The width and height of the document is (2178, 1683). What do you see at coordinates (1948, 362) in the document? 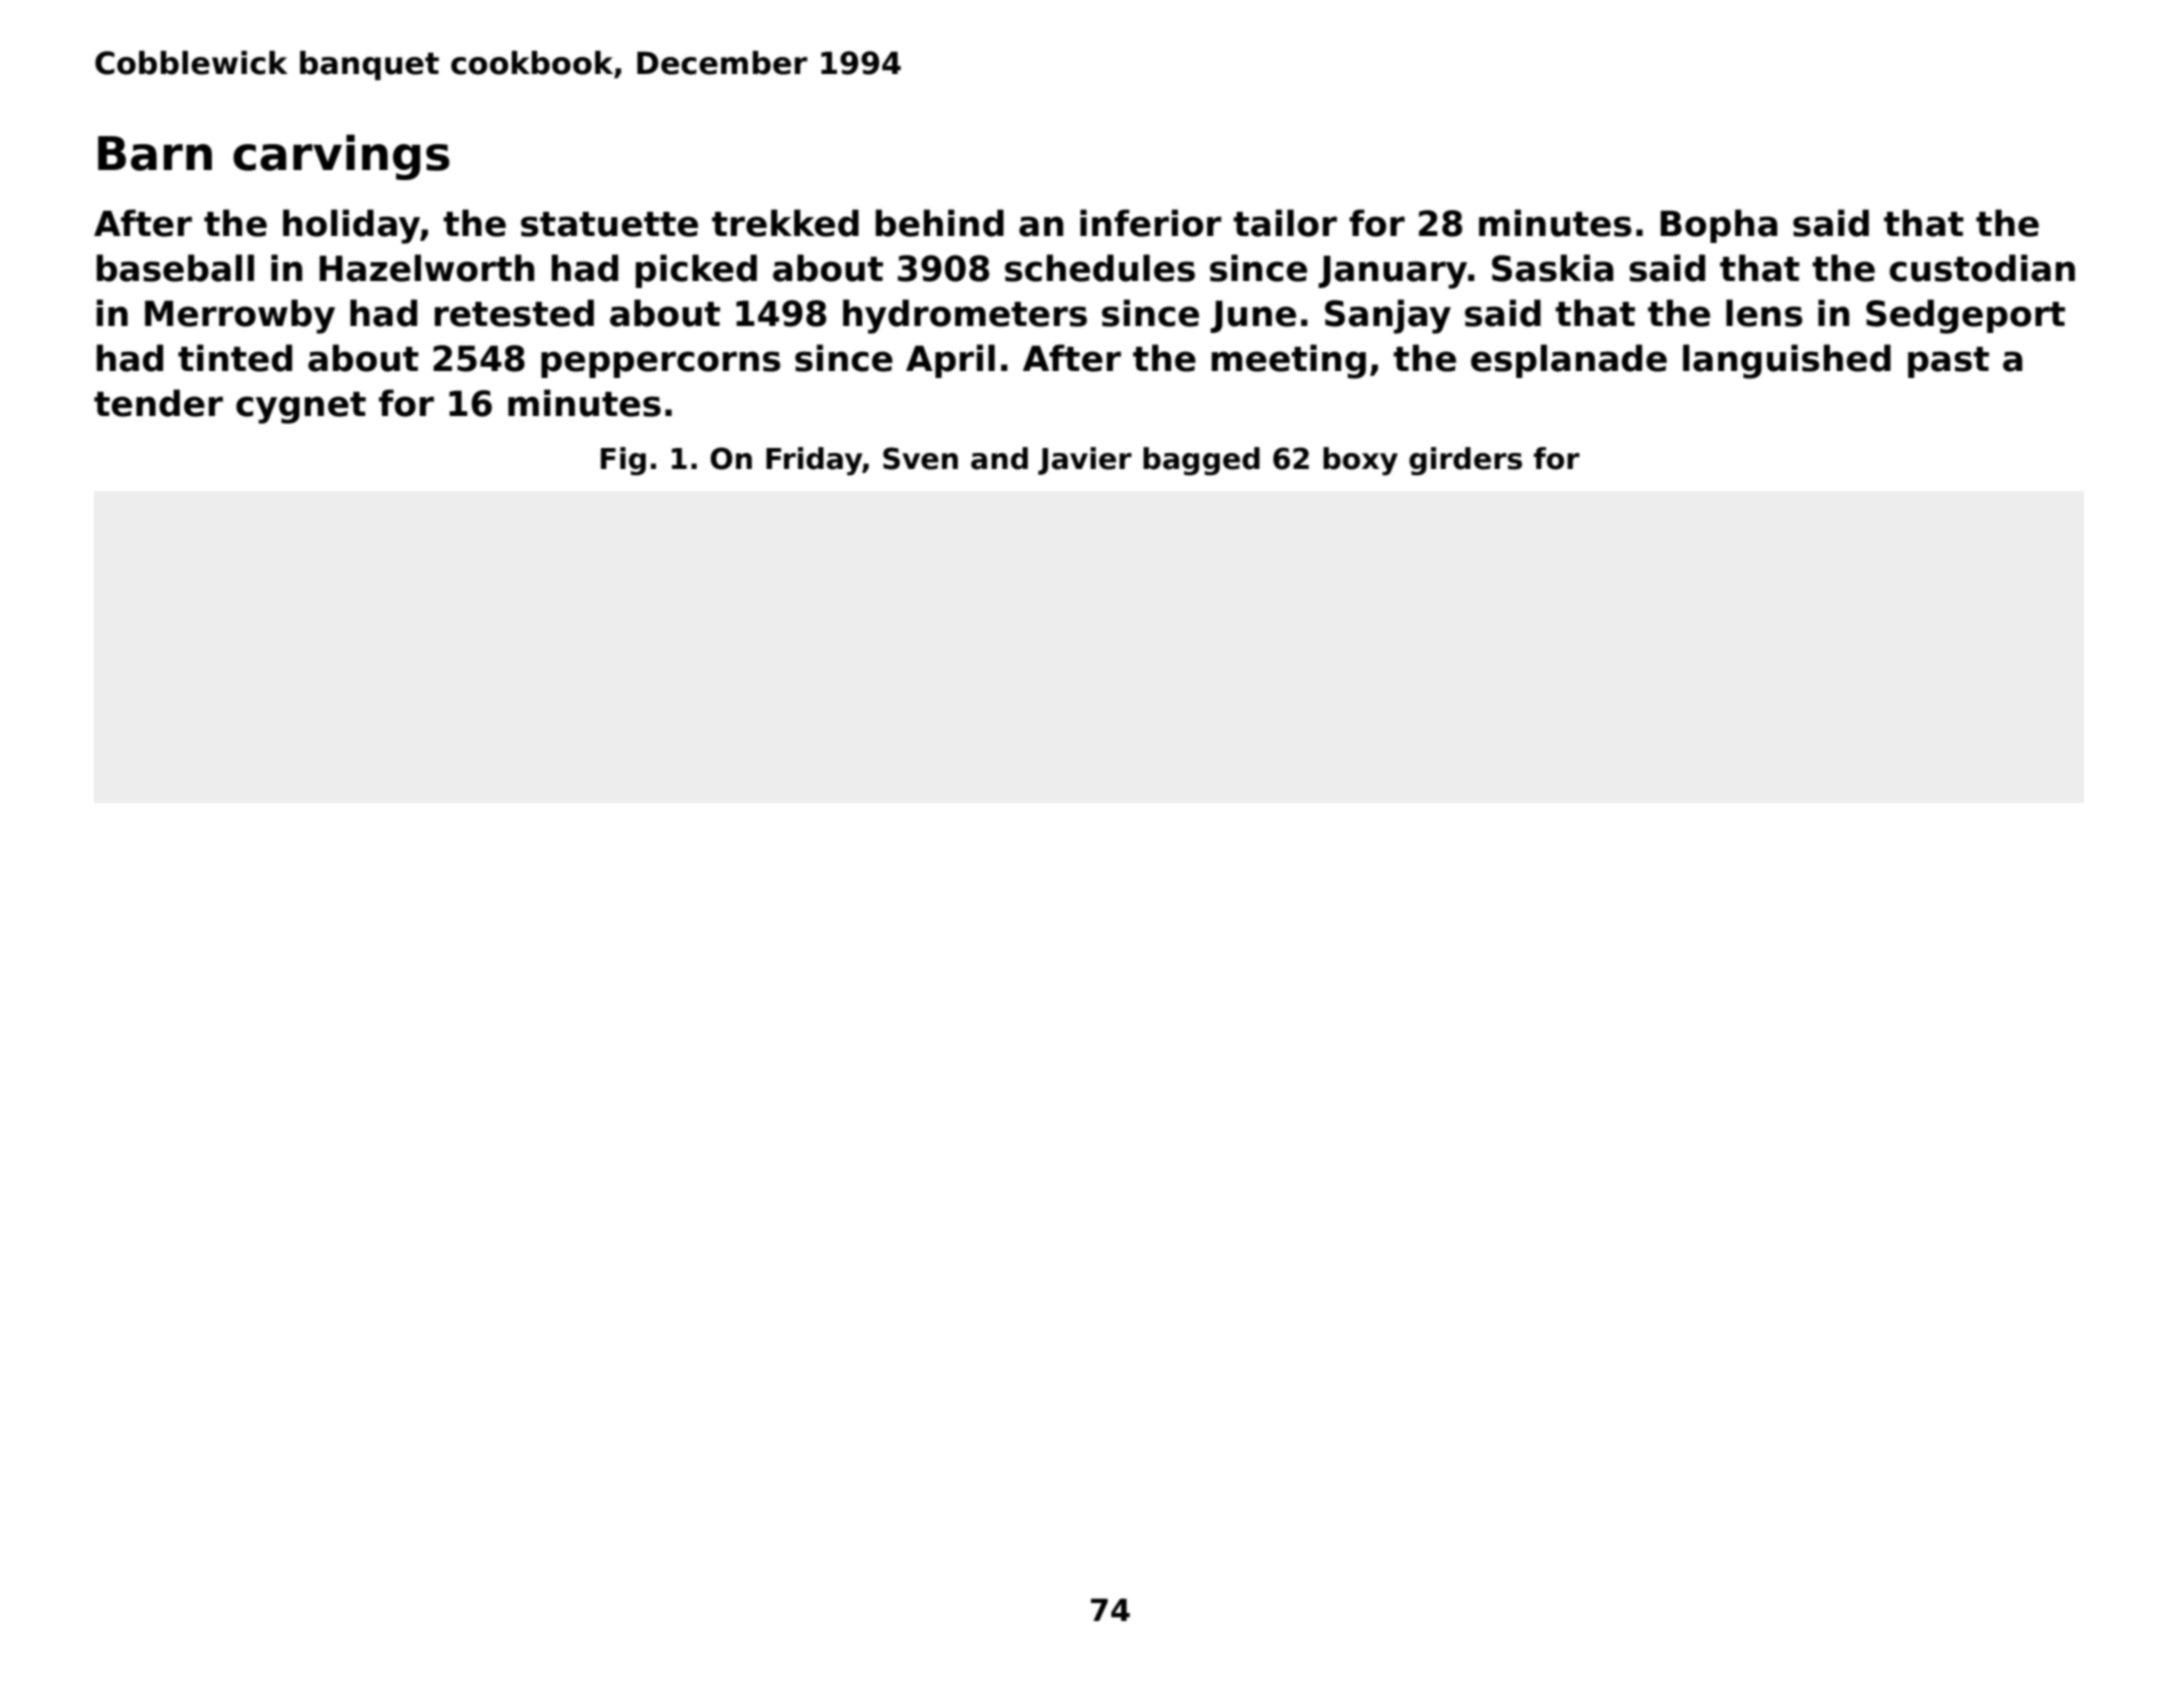
I see `past` at bounding box center [1948, 362].
